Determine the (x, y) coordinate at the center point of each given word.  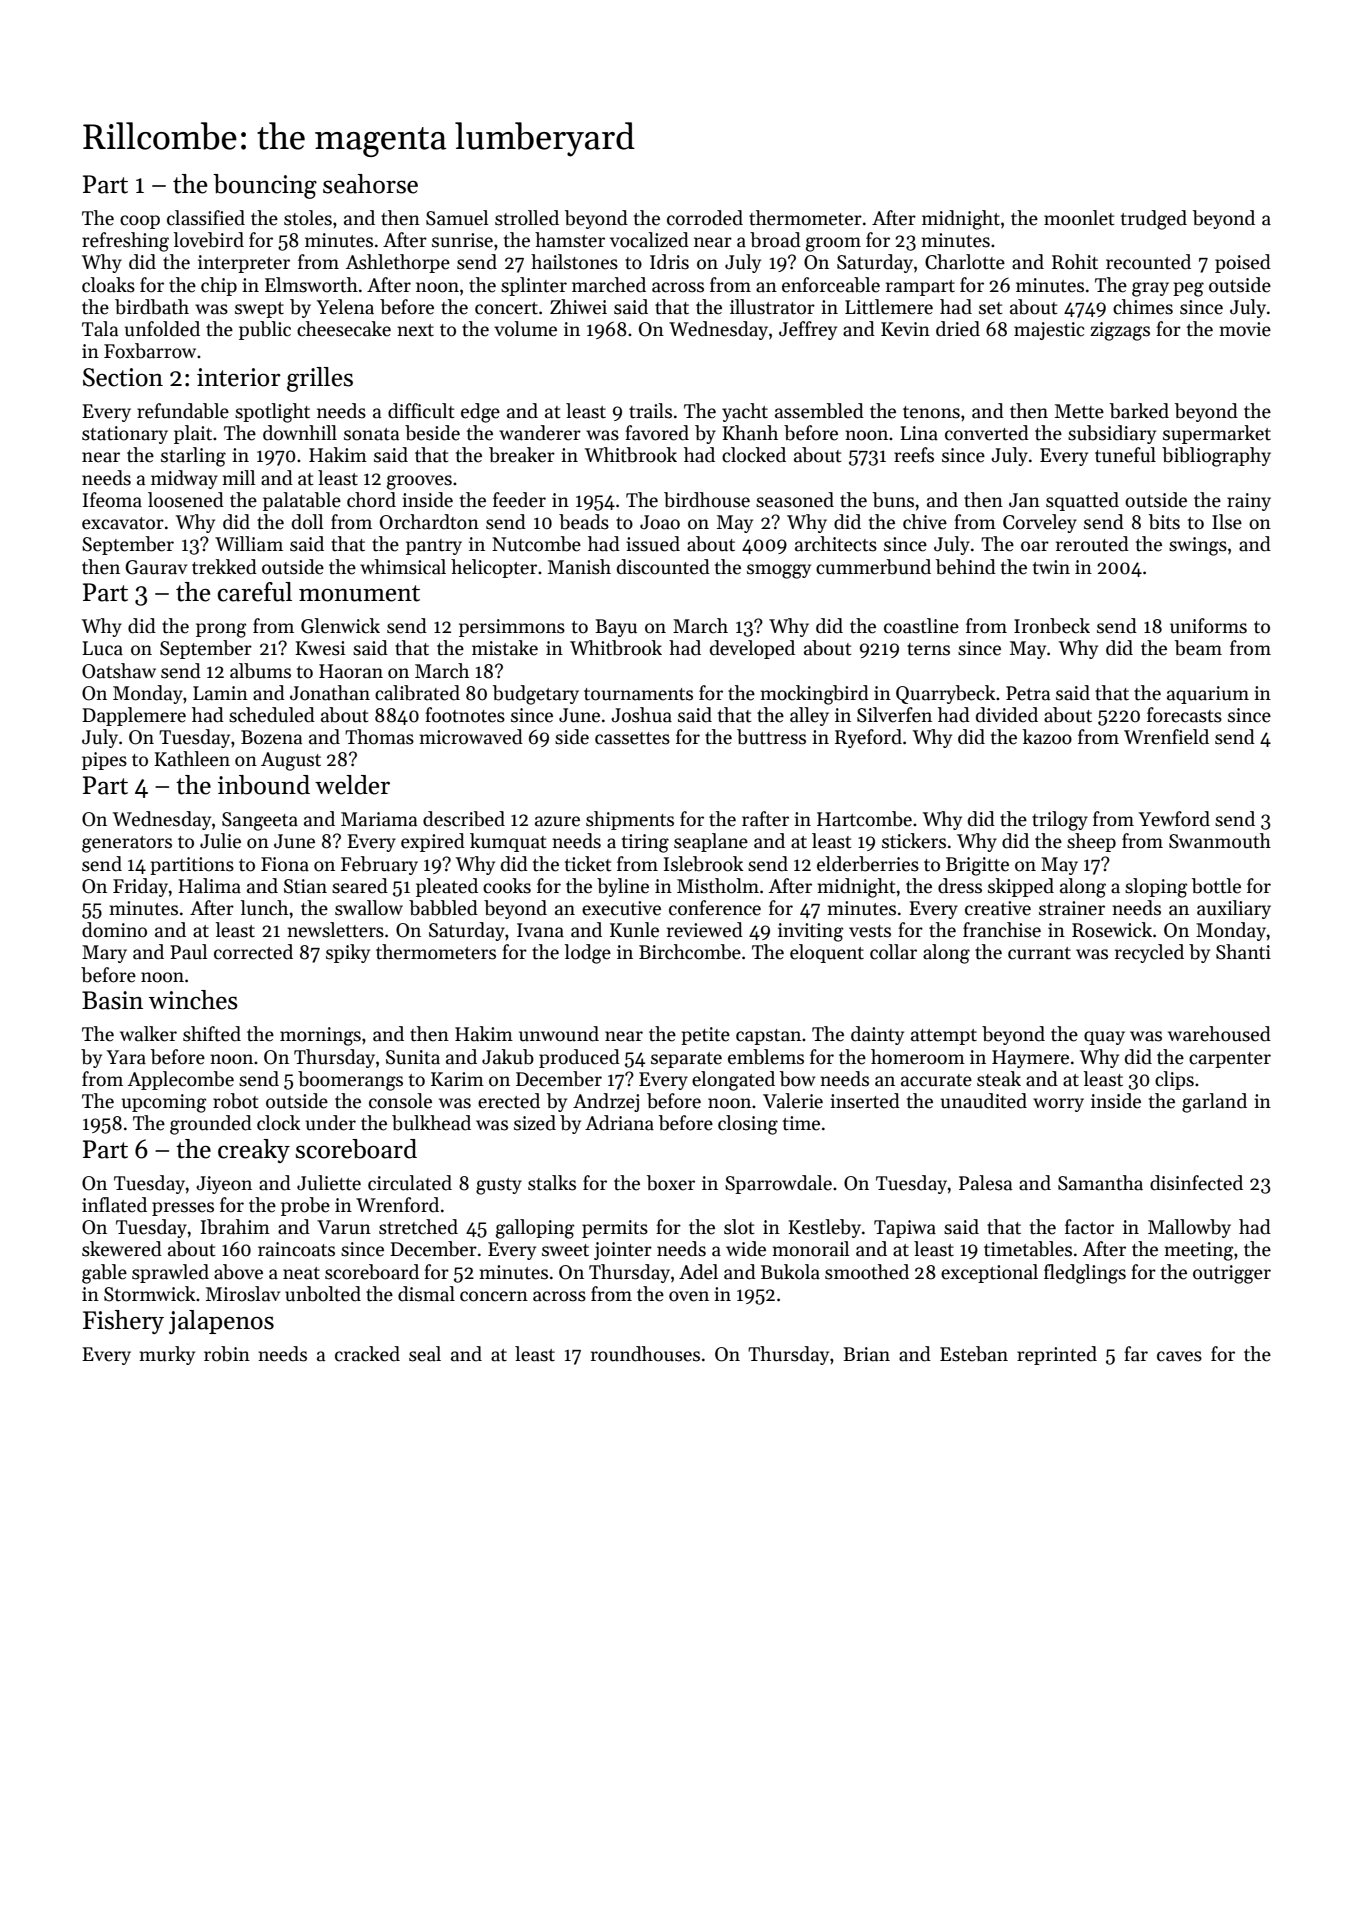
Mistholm (718, 886)
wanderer (540, 433)
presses (183, 1209)
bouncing (265, 186)
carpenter (1230, 1060)
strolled (527, 218)
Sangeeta (260, 821)
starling (193, 457)
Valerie (793, 1101)
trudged (1154, 220)
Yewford (1174, 819)
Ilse (1227, 522)
